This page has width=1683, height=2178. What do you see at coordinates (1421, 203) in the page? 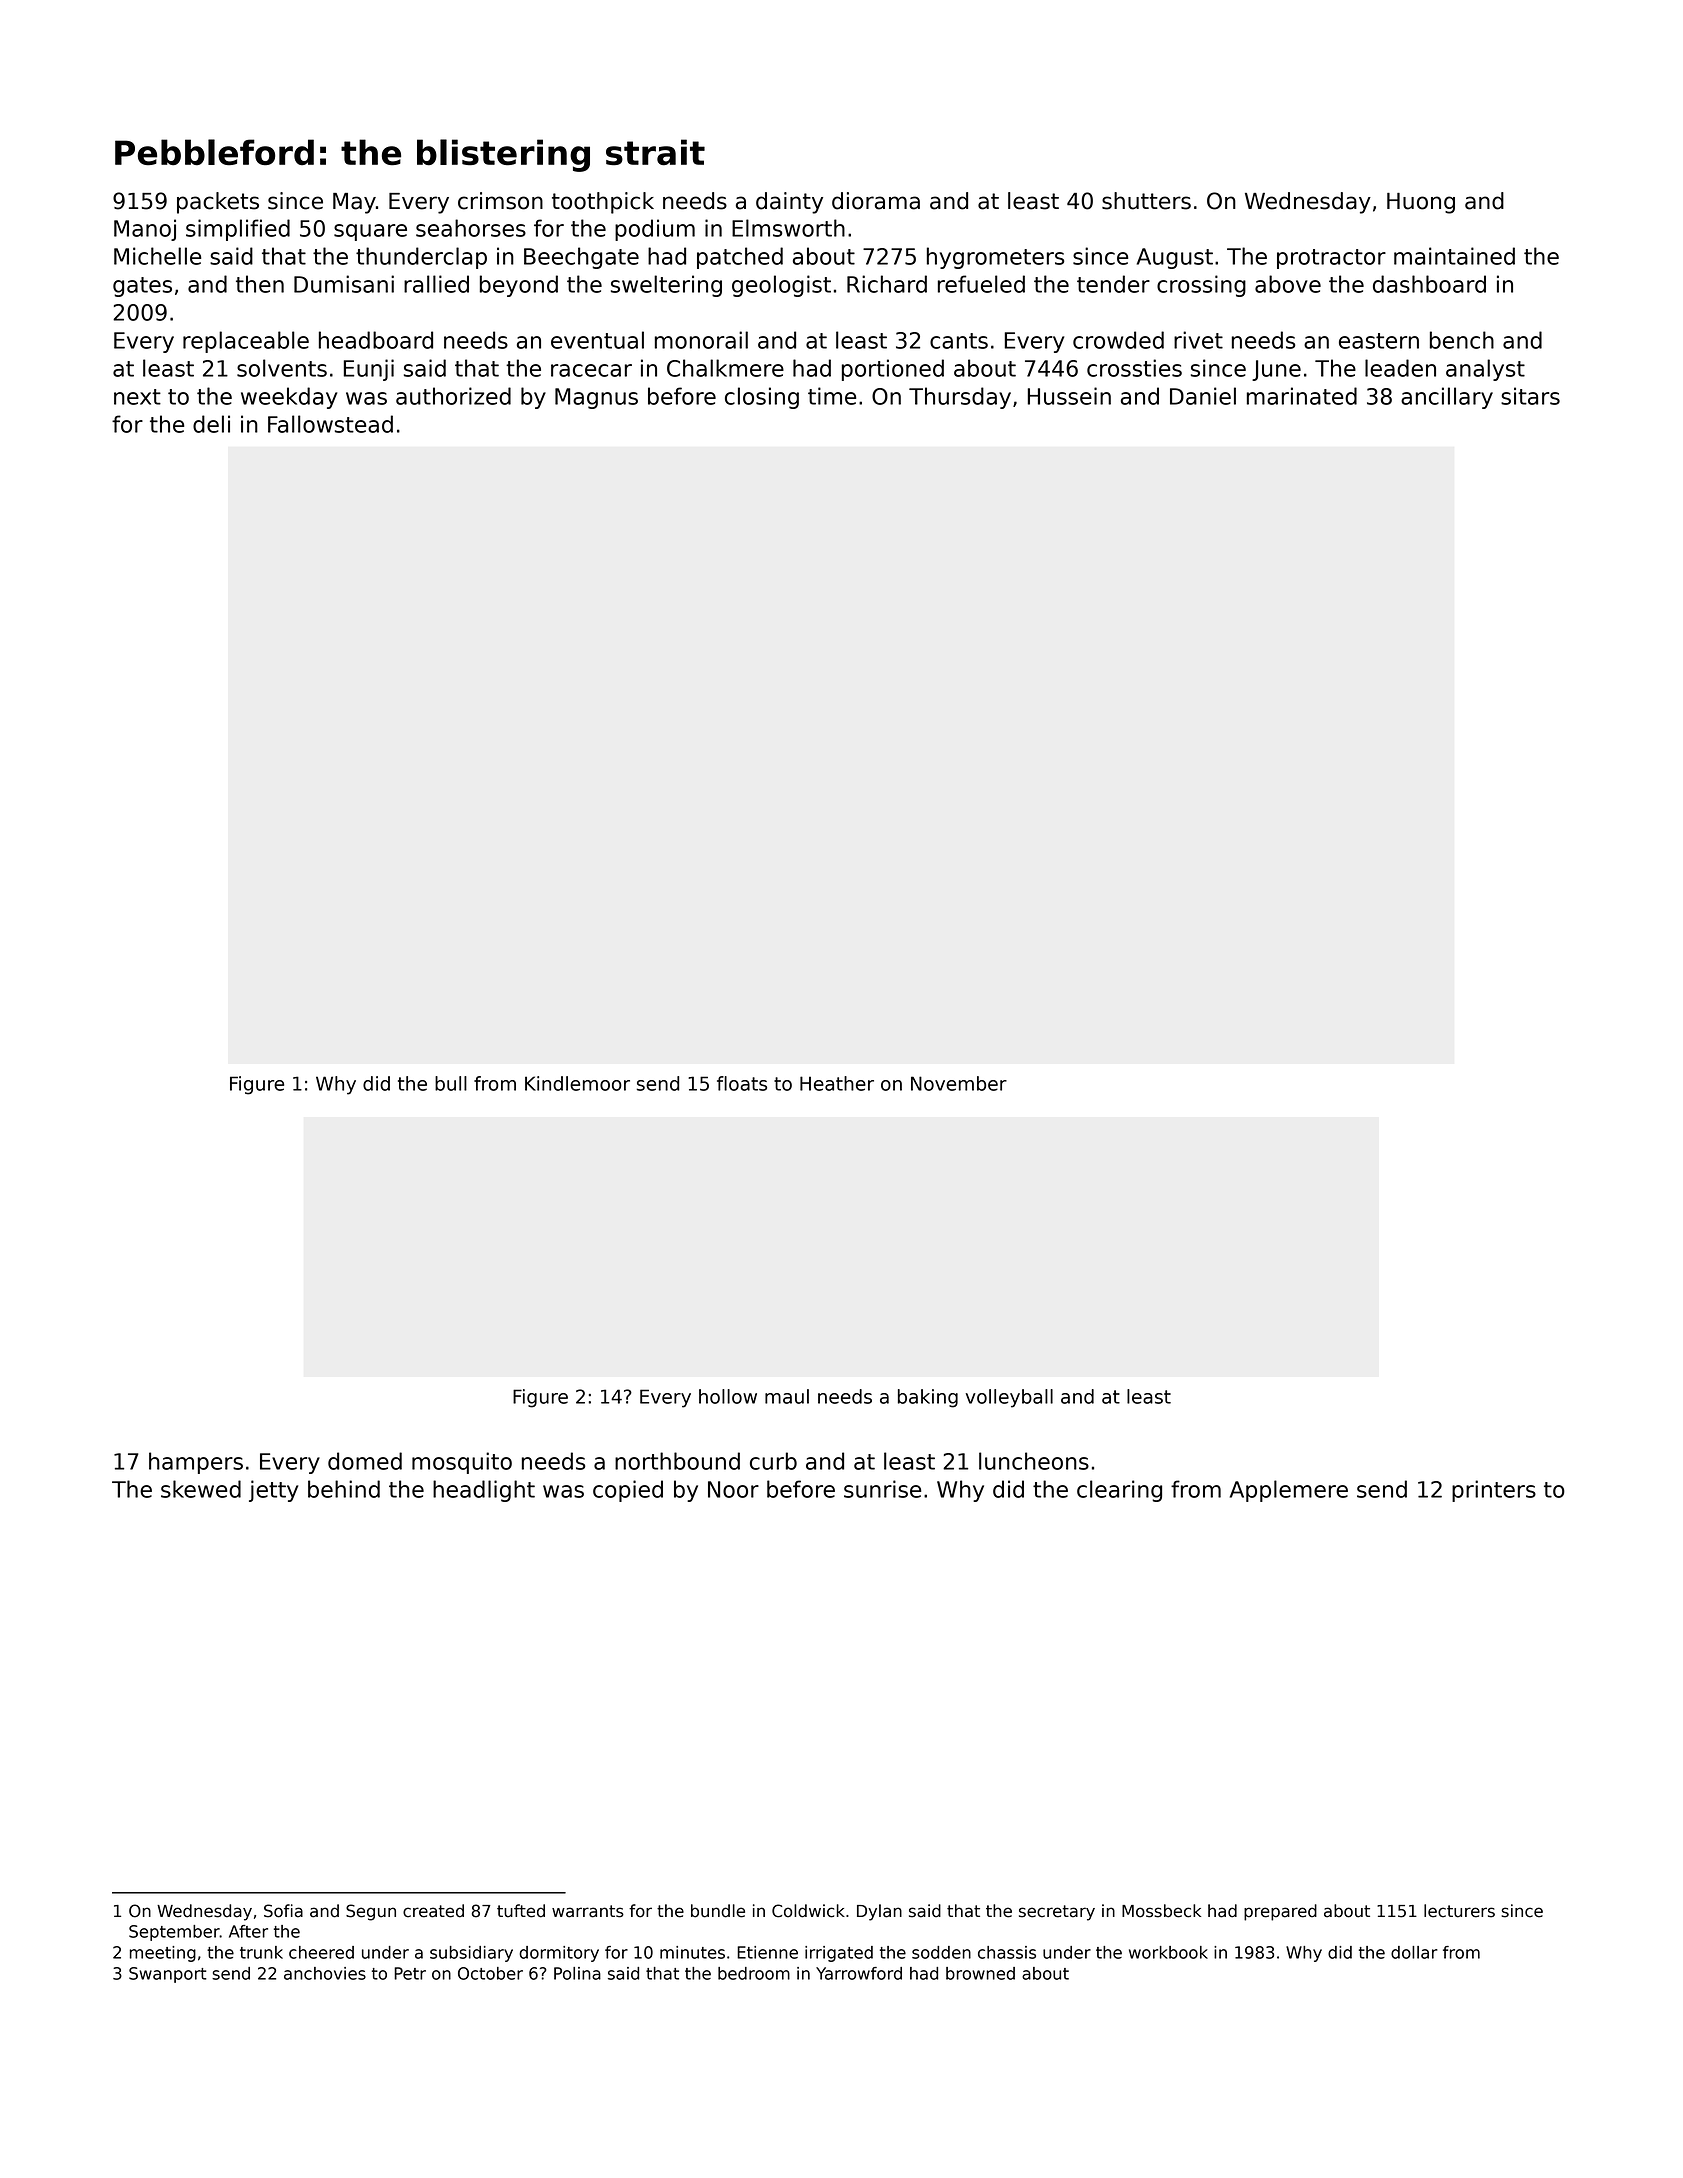
I see `Huong` at bounding box center [1421, 203].
